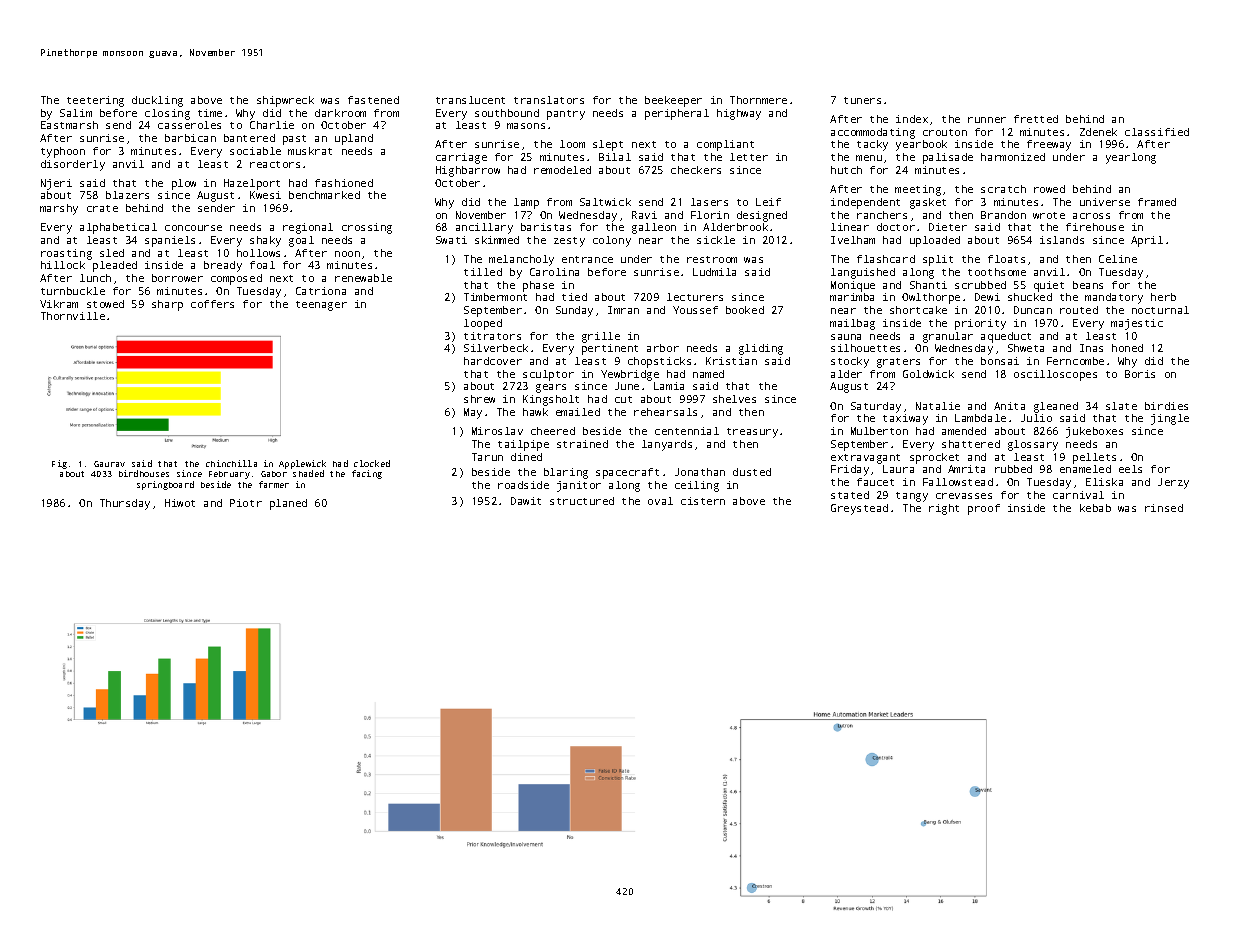 The image size is (1233, 952). I want to click on hardcover, so click(493, 361).
